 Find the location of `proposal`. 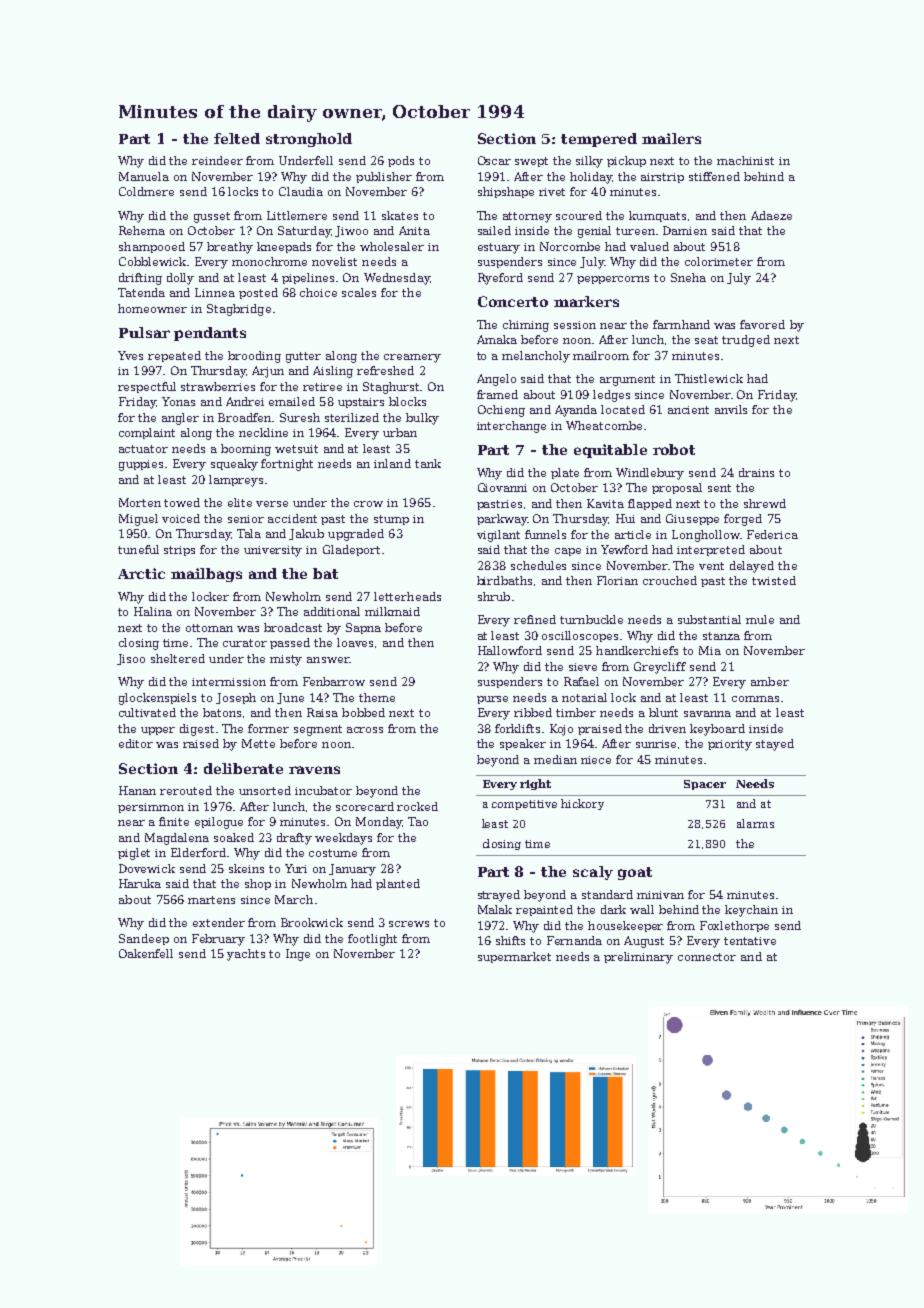

proposal is located at coordinates (677, 488).
